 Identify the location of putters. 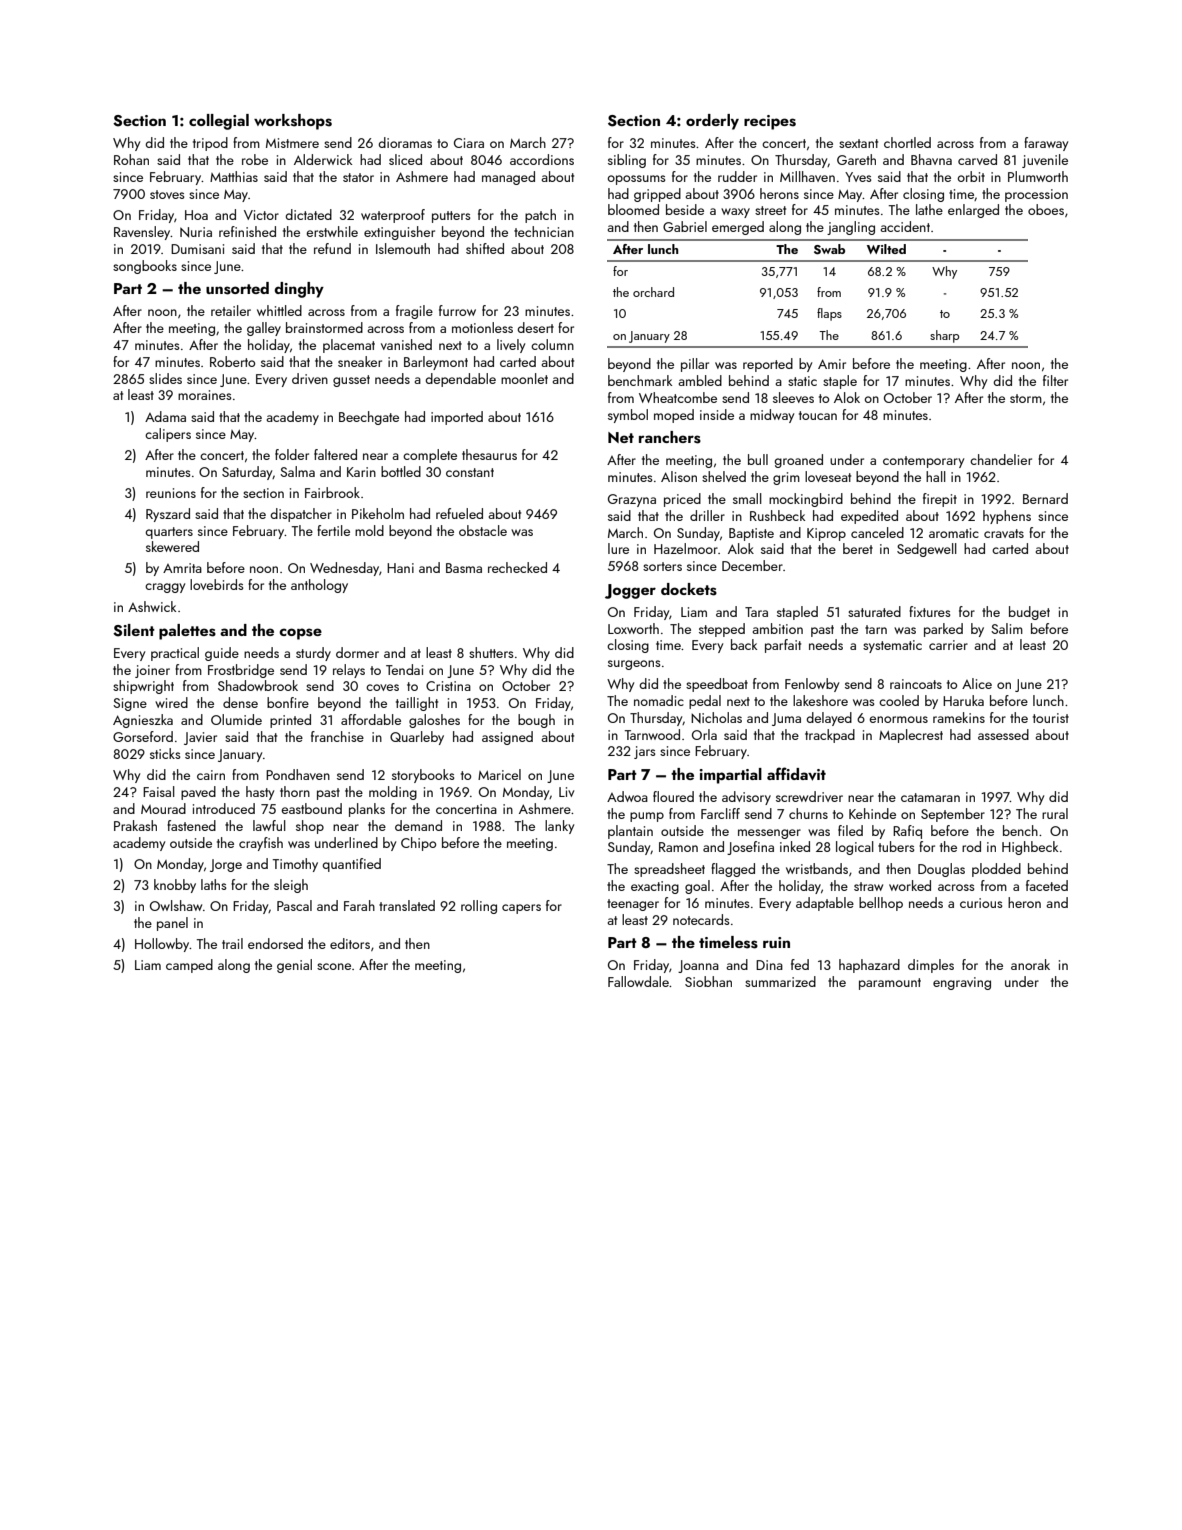
(451, 217).
